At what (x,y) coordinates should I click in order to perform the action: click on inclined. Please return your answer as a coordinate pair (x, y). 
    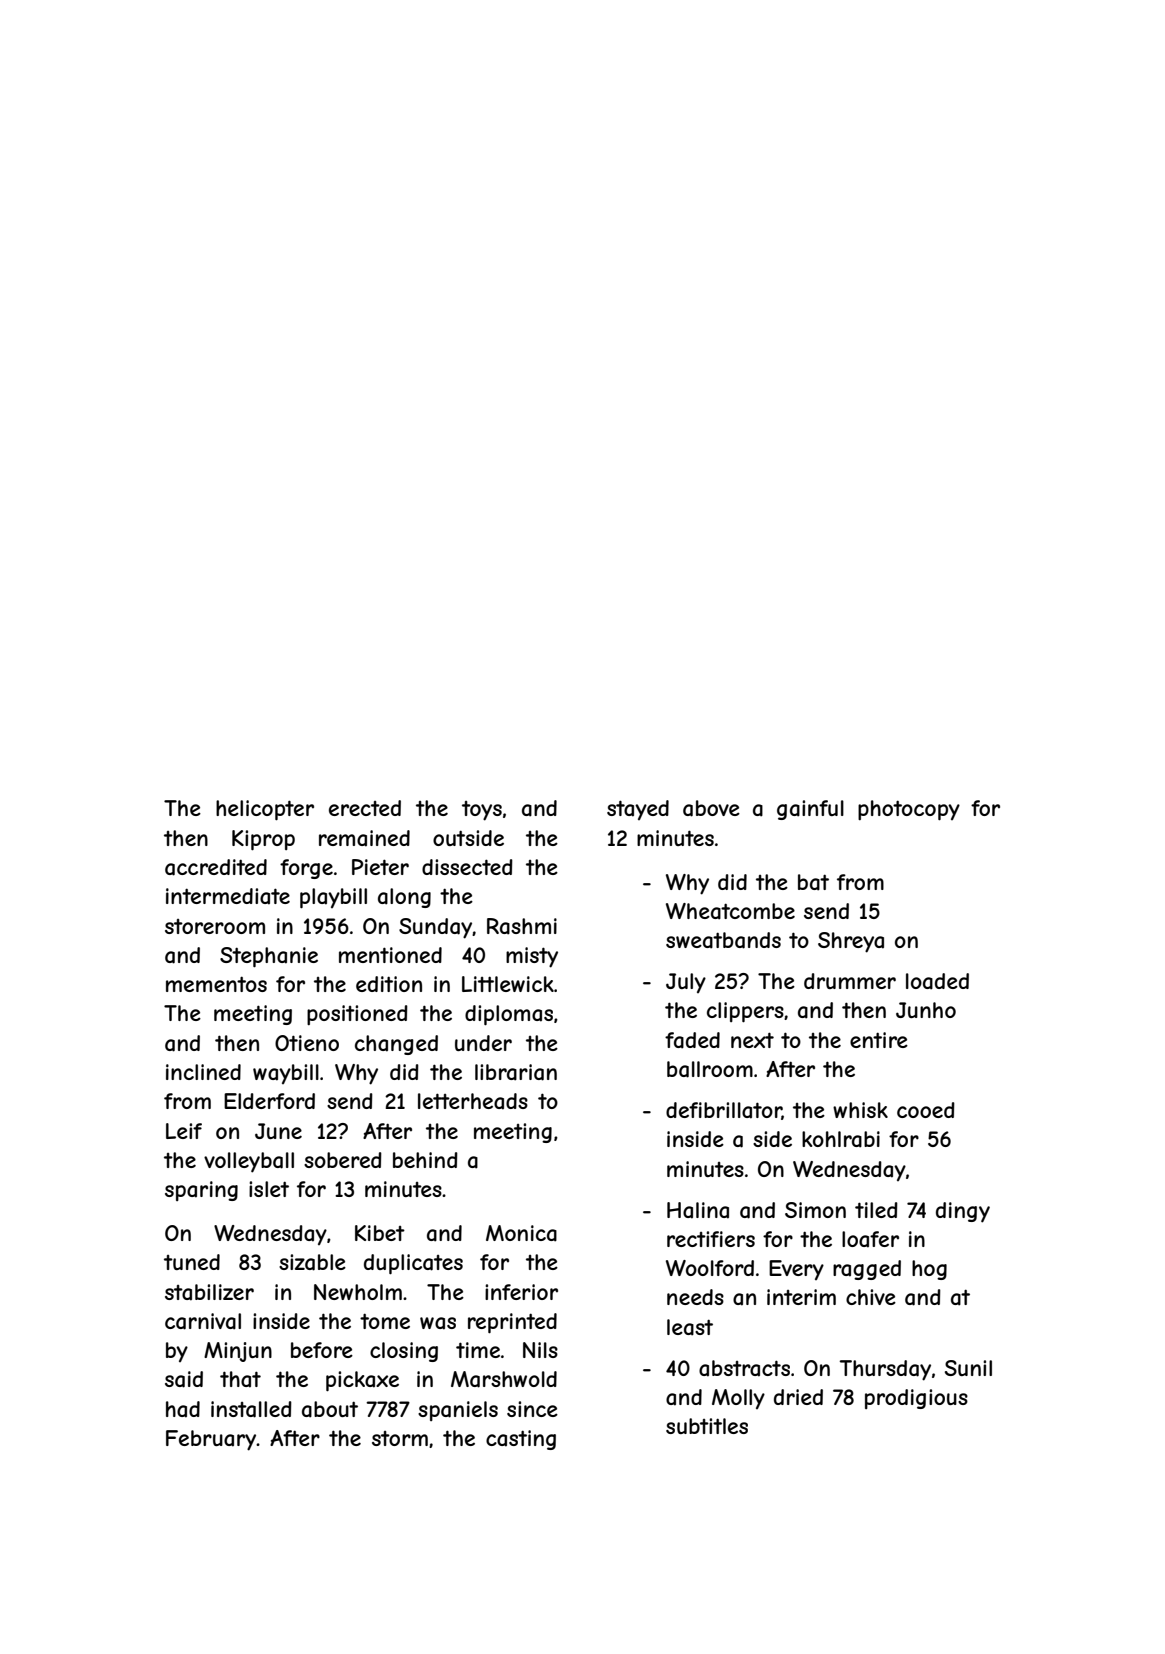
    Looking at the image, I should click on (203, 1072).
